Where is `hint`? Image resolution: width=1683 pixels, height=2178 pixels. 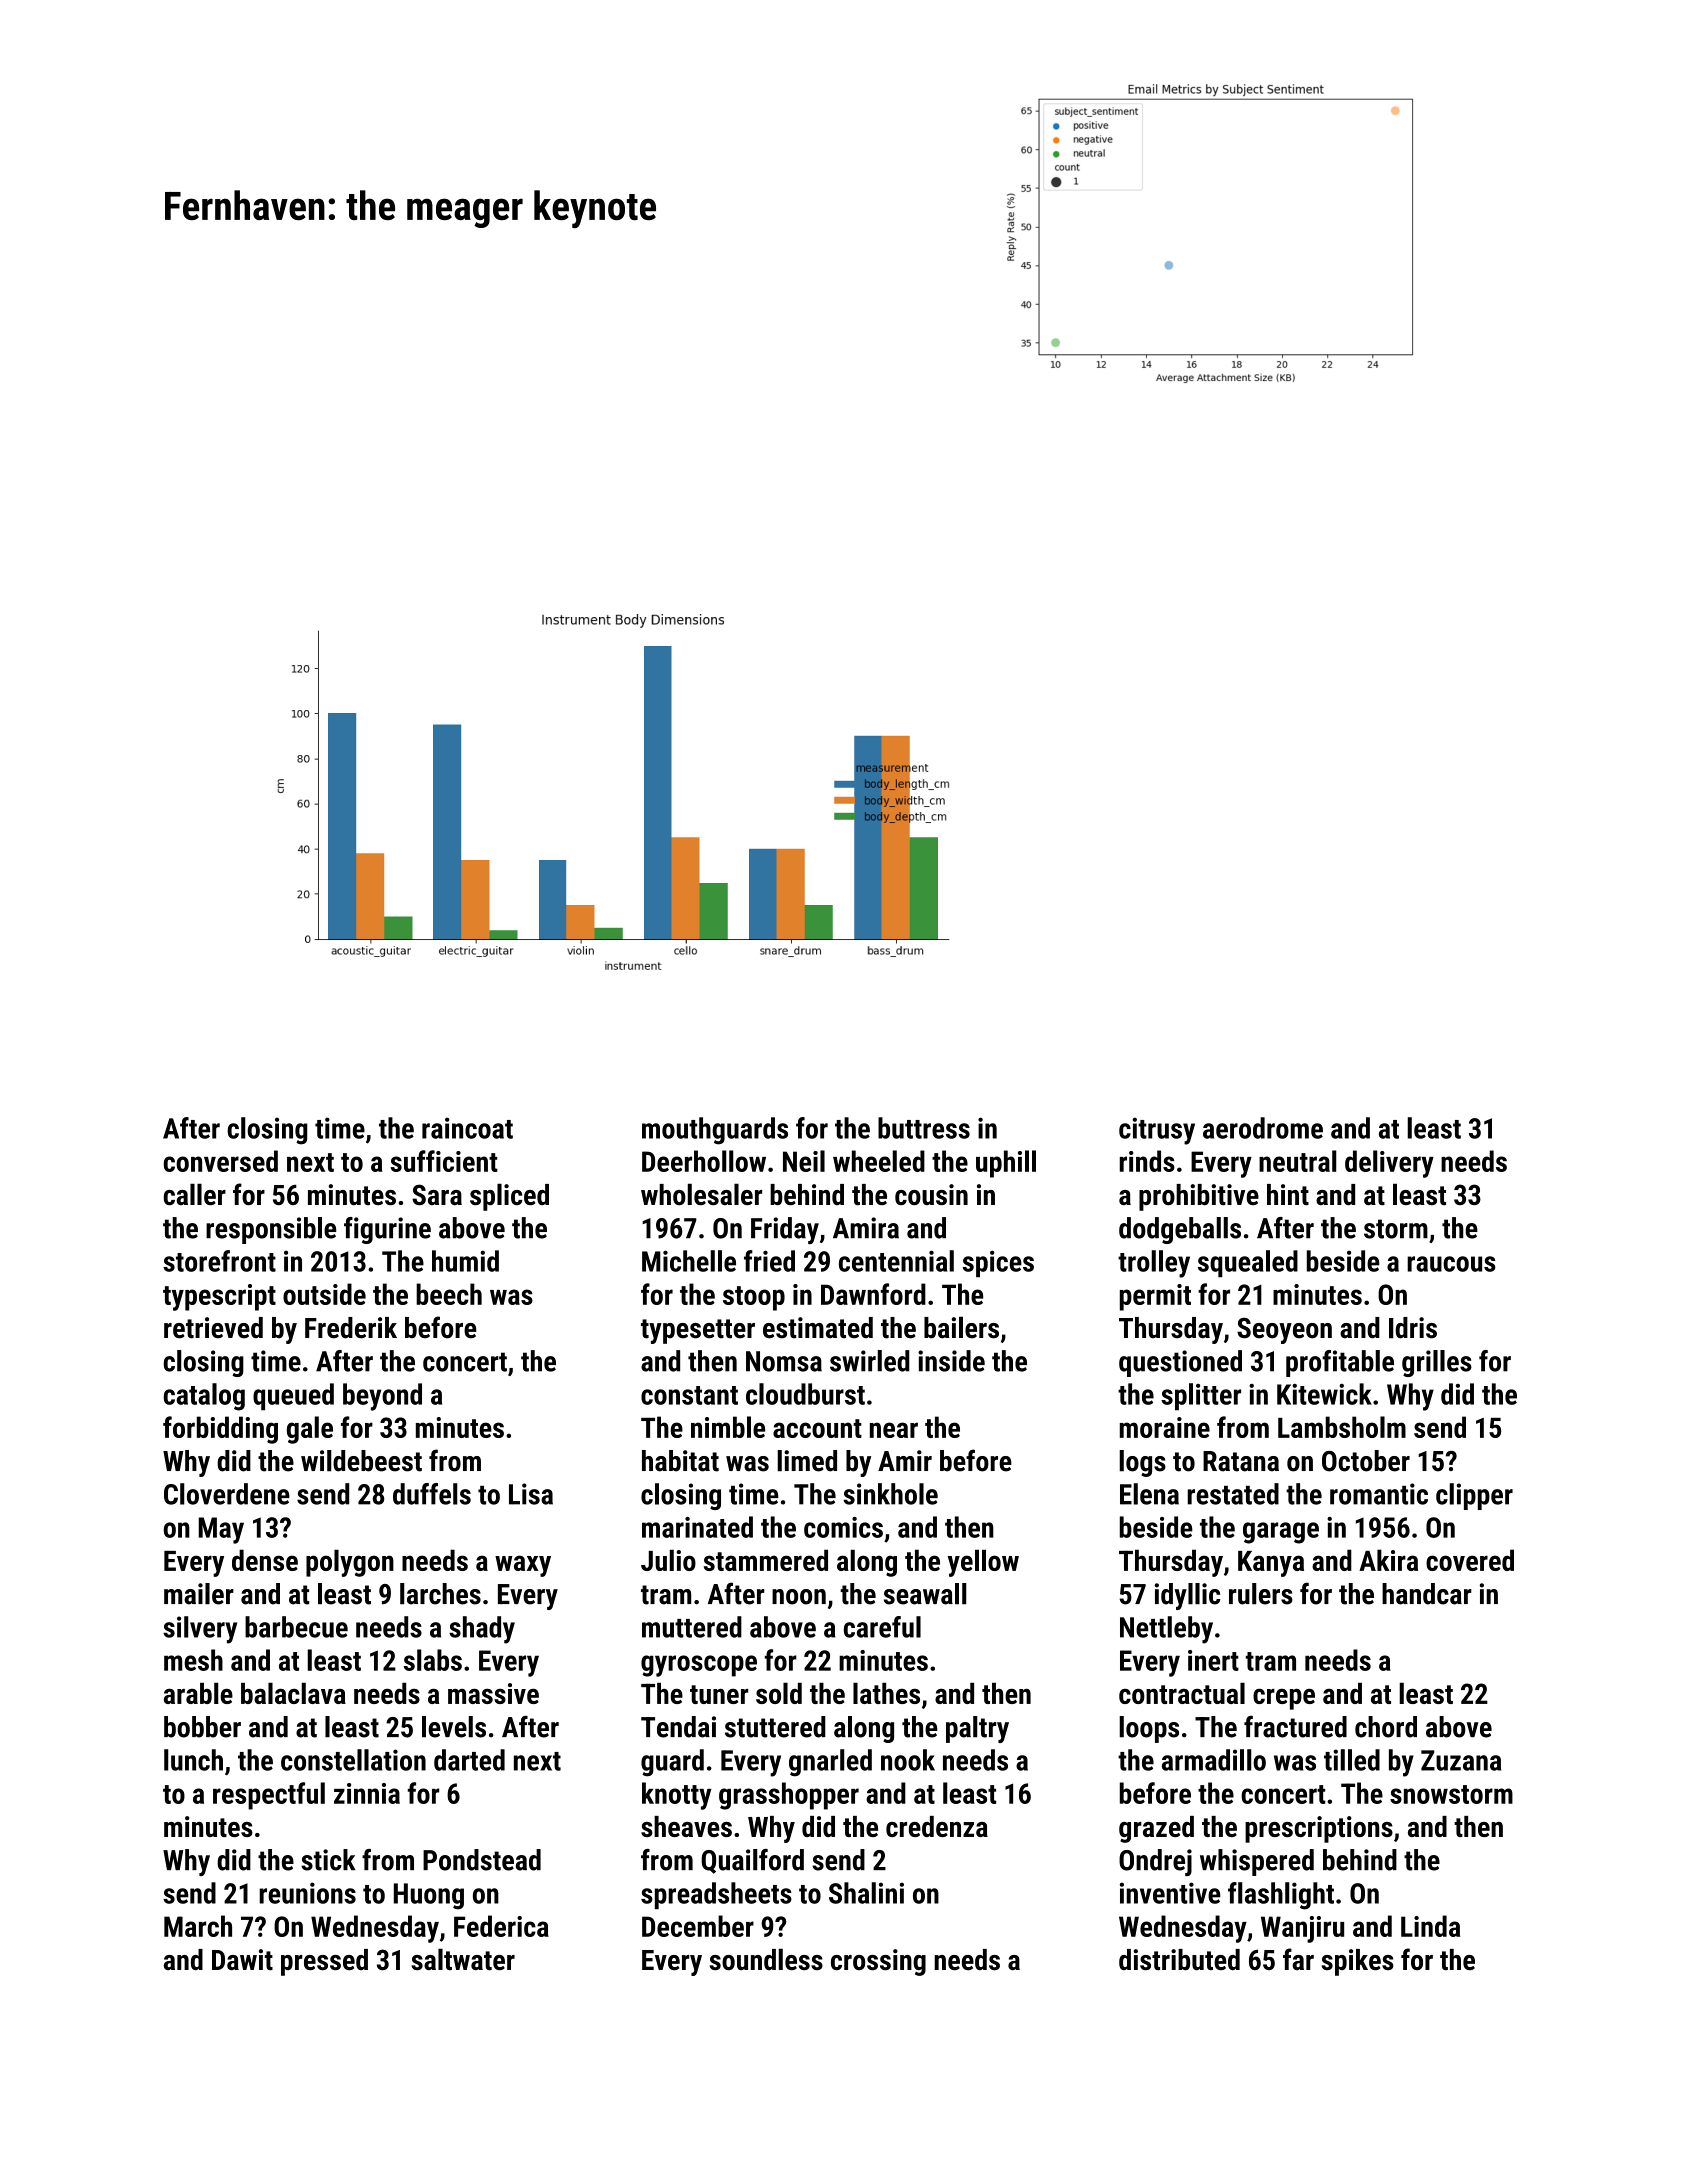 hint is located at coordinates (1288, 1195).
